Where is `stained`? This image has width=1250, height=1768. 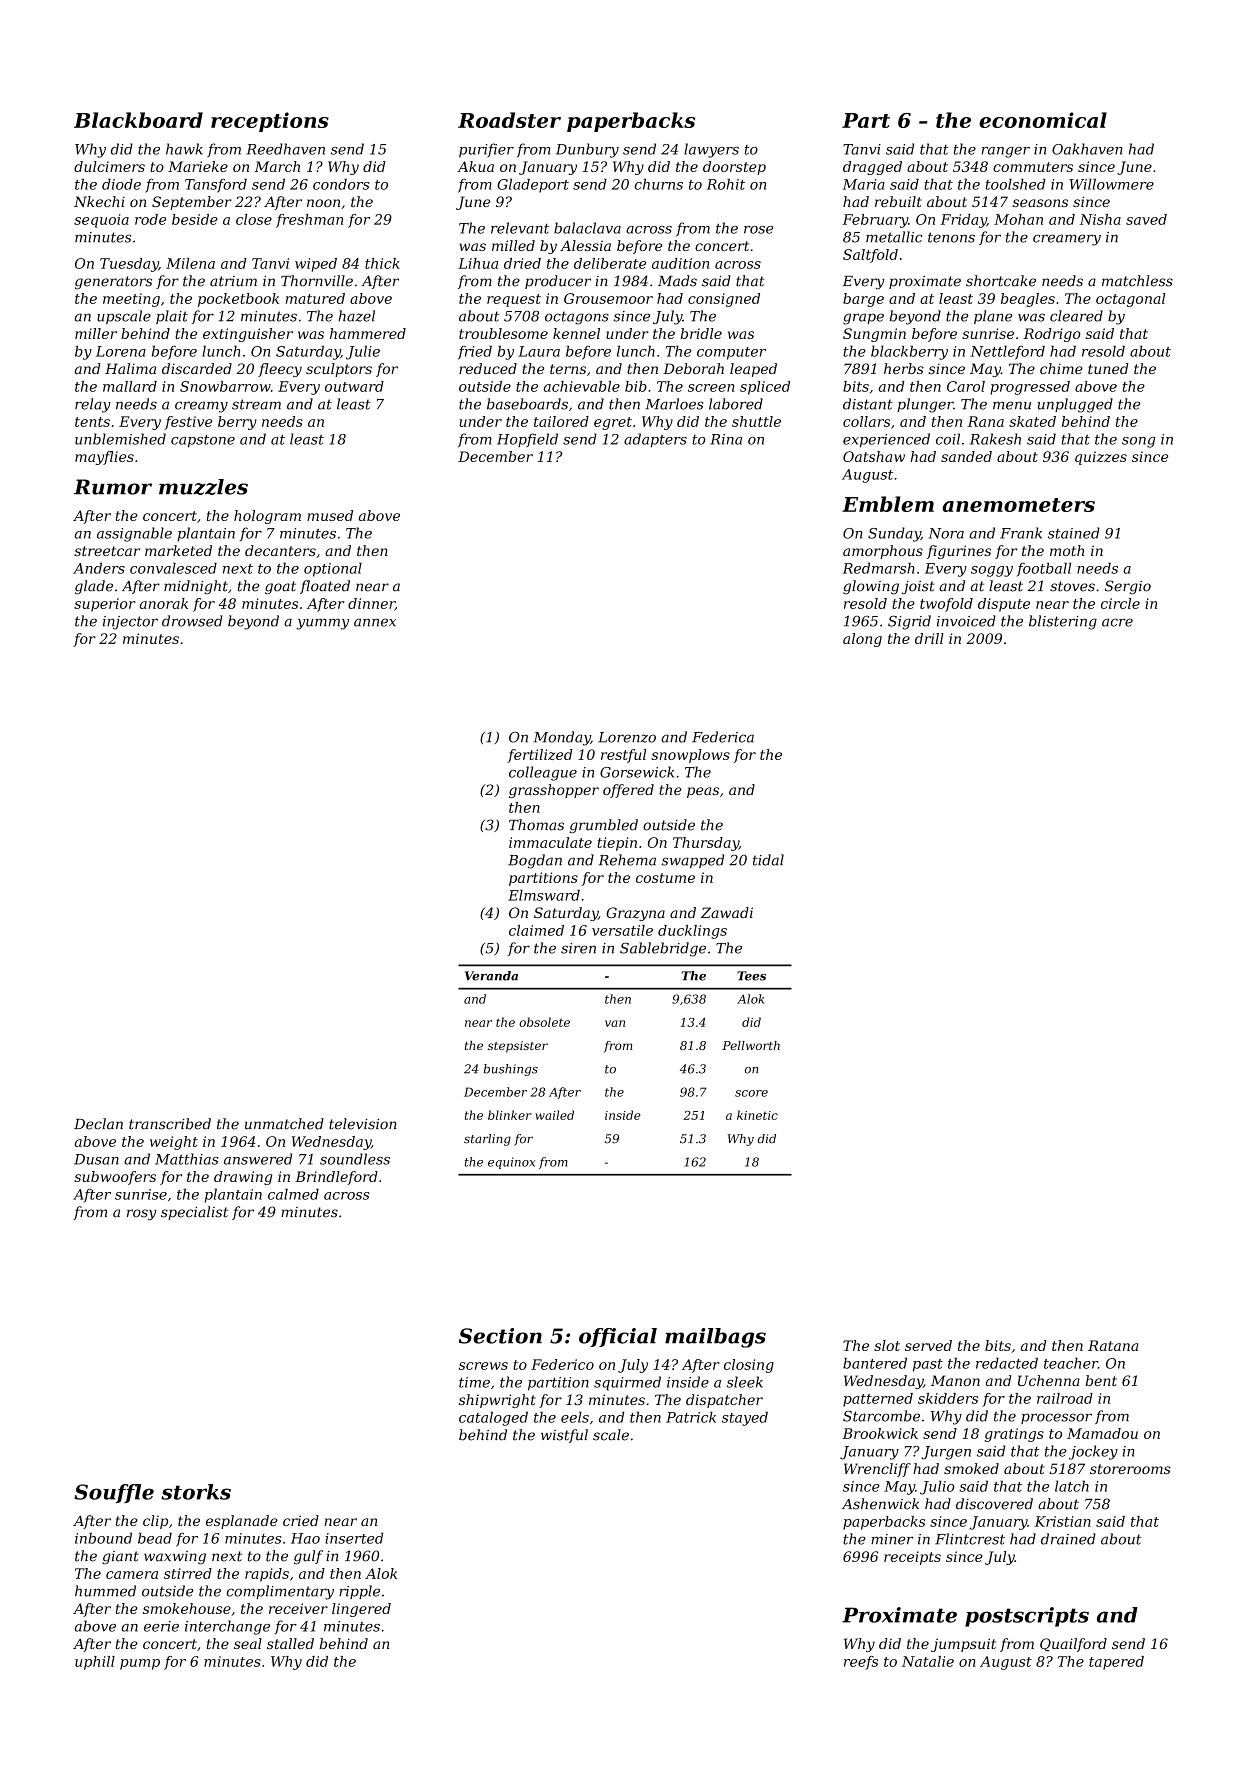
stained is located at coordinates (1074, 533).
